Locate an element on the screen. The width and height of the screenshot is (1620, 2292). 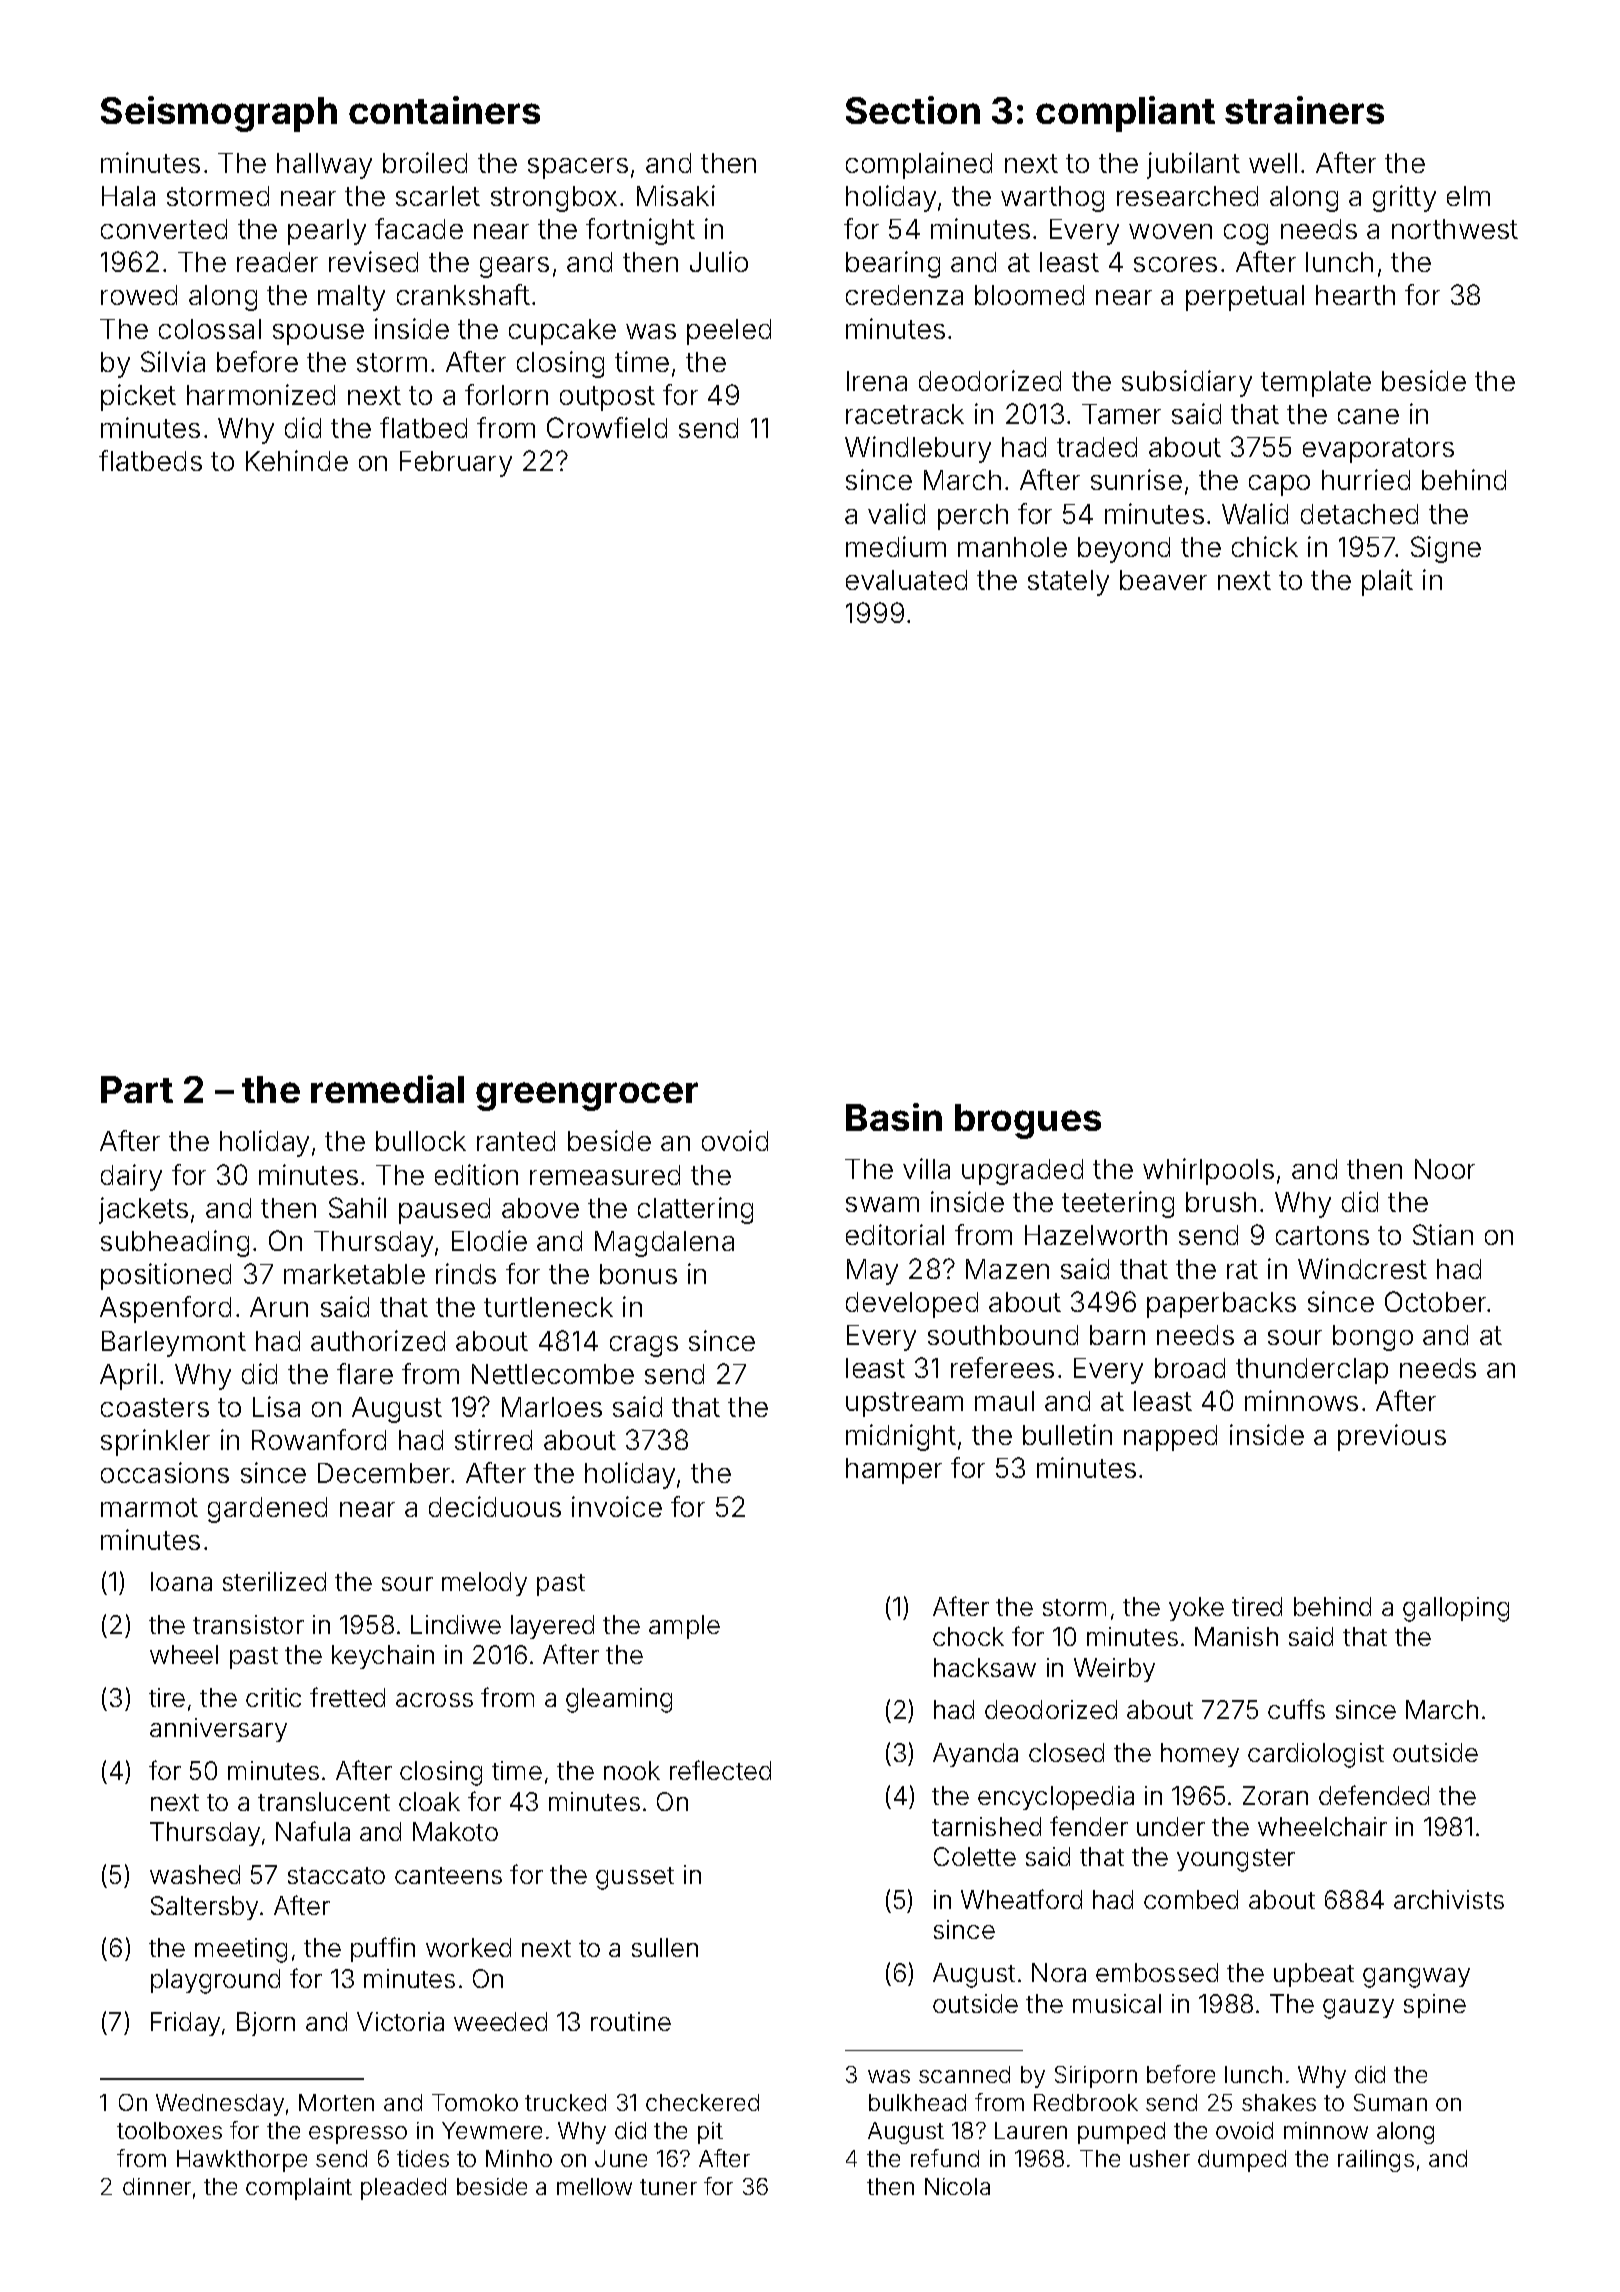
greengrocer is located at coordinates (587, 1096).
